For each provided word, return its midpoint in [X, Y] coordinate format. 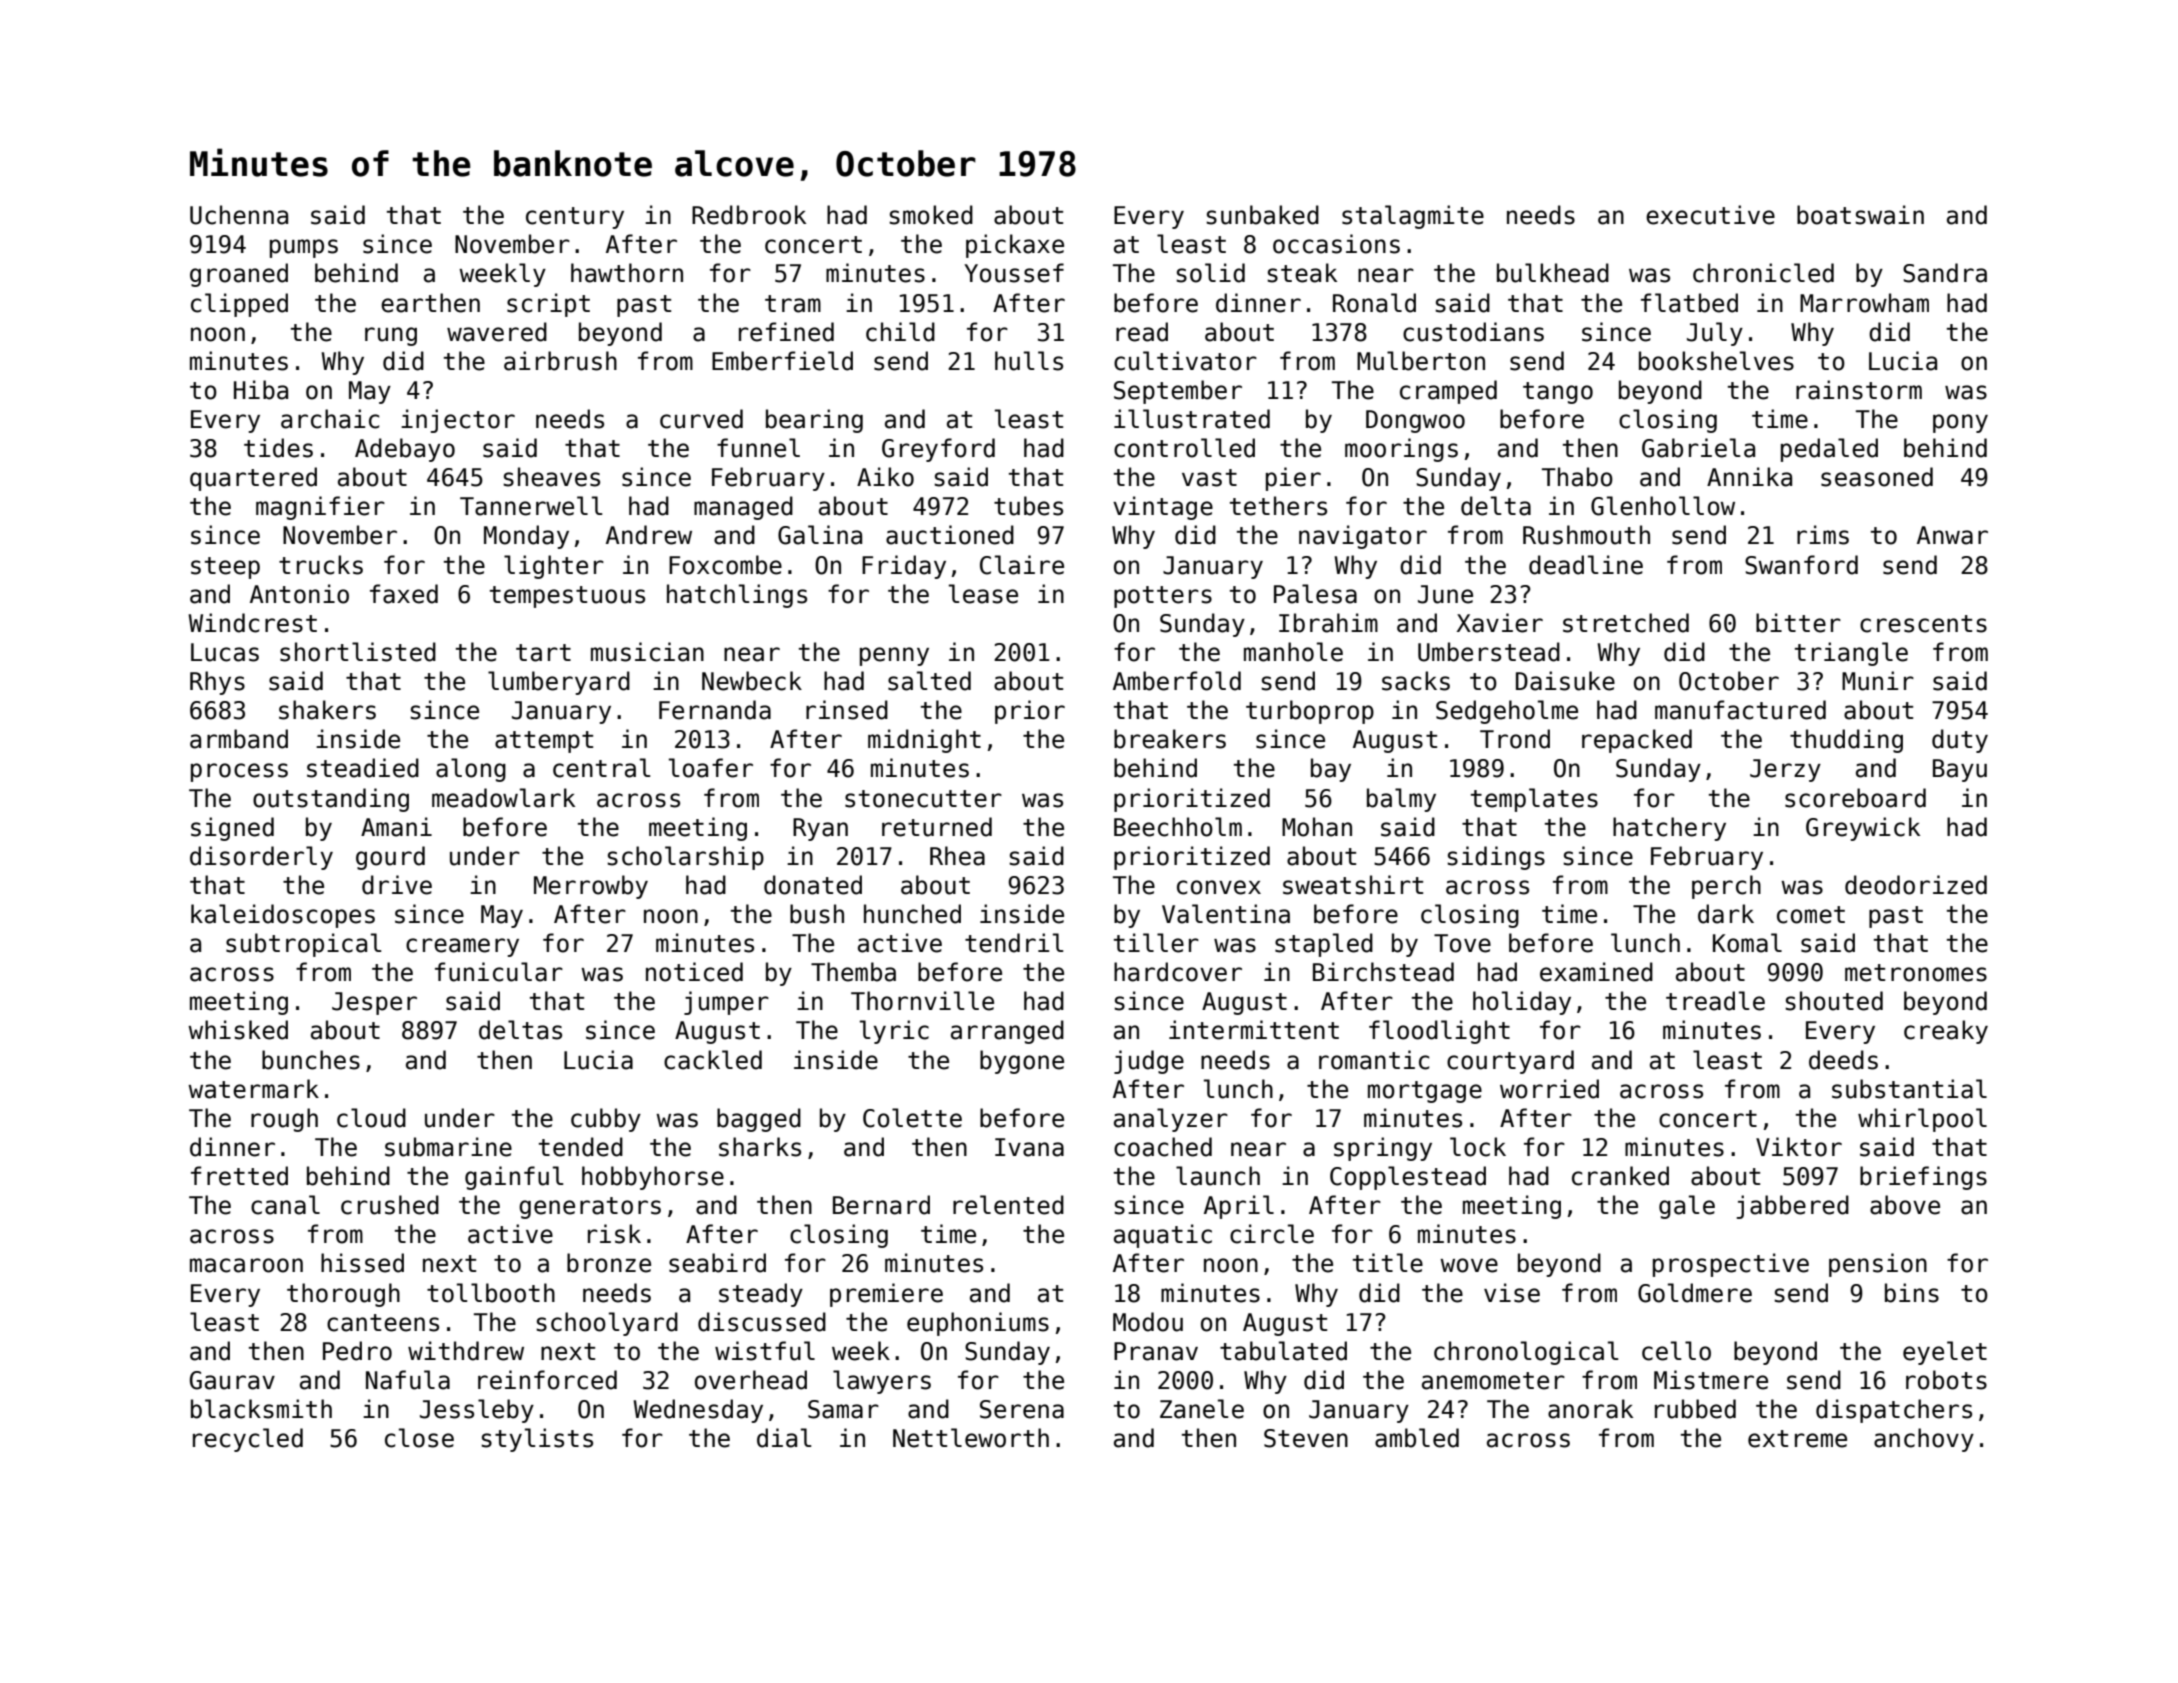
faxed [404, 594]
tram [793, 304]
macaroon [246, 1265]
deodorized [1916, 885]
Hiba [261, 390]
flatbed [1689, 303]
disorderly [261, 858]
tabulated [1283, 1351]
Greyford [938, 450]
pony [1960, 423]
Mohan [1317, 827]
